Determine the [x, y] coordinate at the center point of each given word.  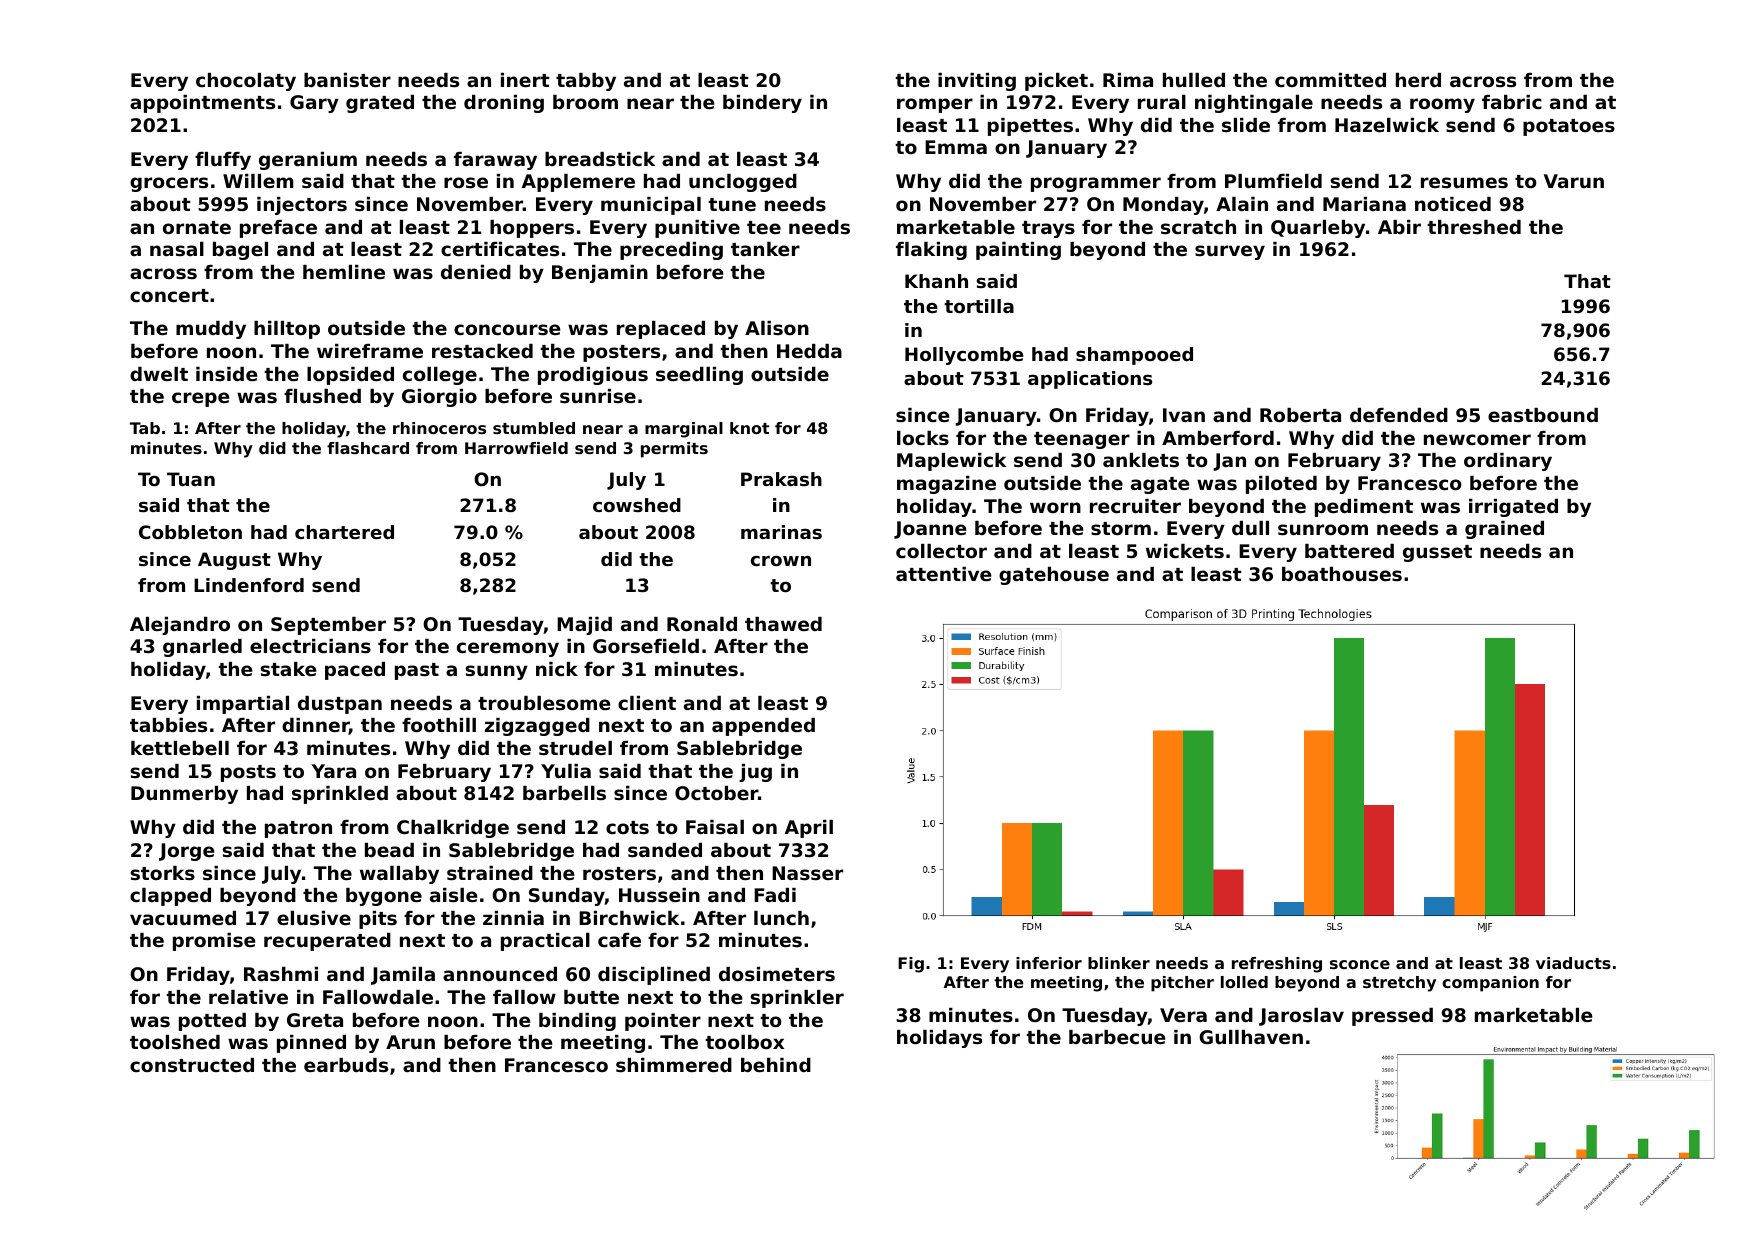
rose [466, 183]
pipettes [1030, 127]
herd [1418, 80]
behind [776, 1065]
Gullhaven [1251, 1037]
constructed [192, 1065]
